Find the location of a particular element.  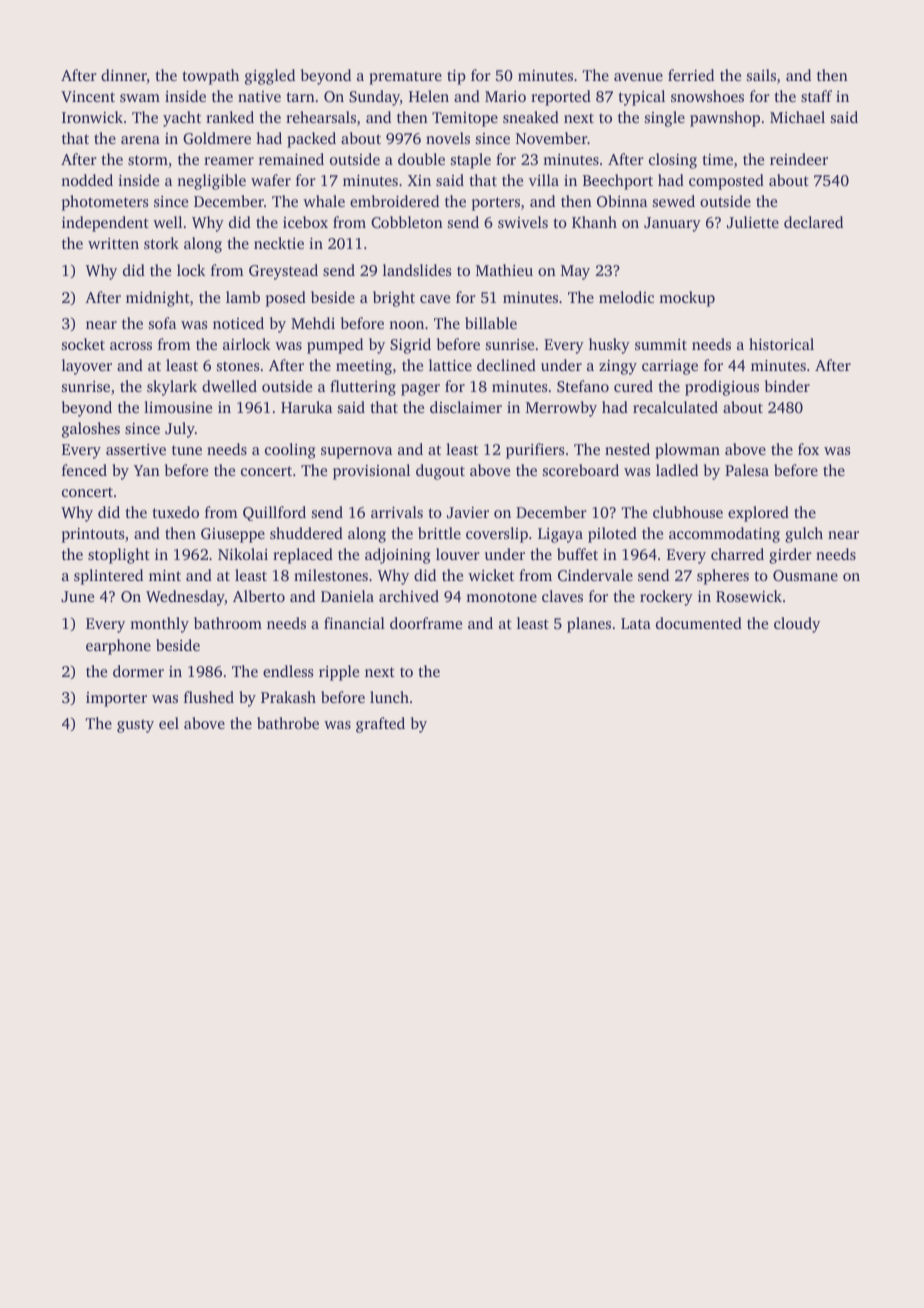

declared is located at coordinates (813, 222).
